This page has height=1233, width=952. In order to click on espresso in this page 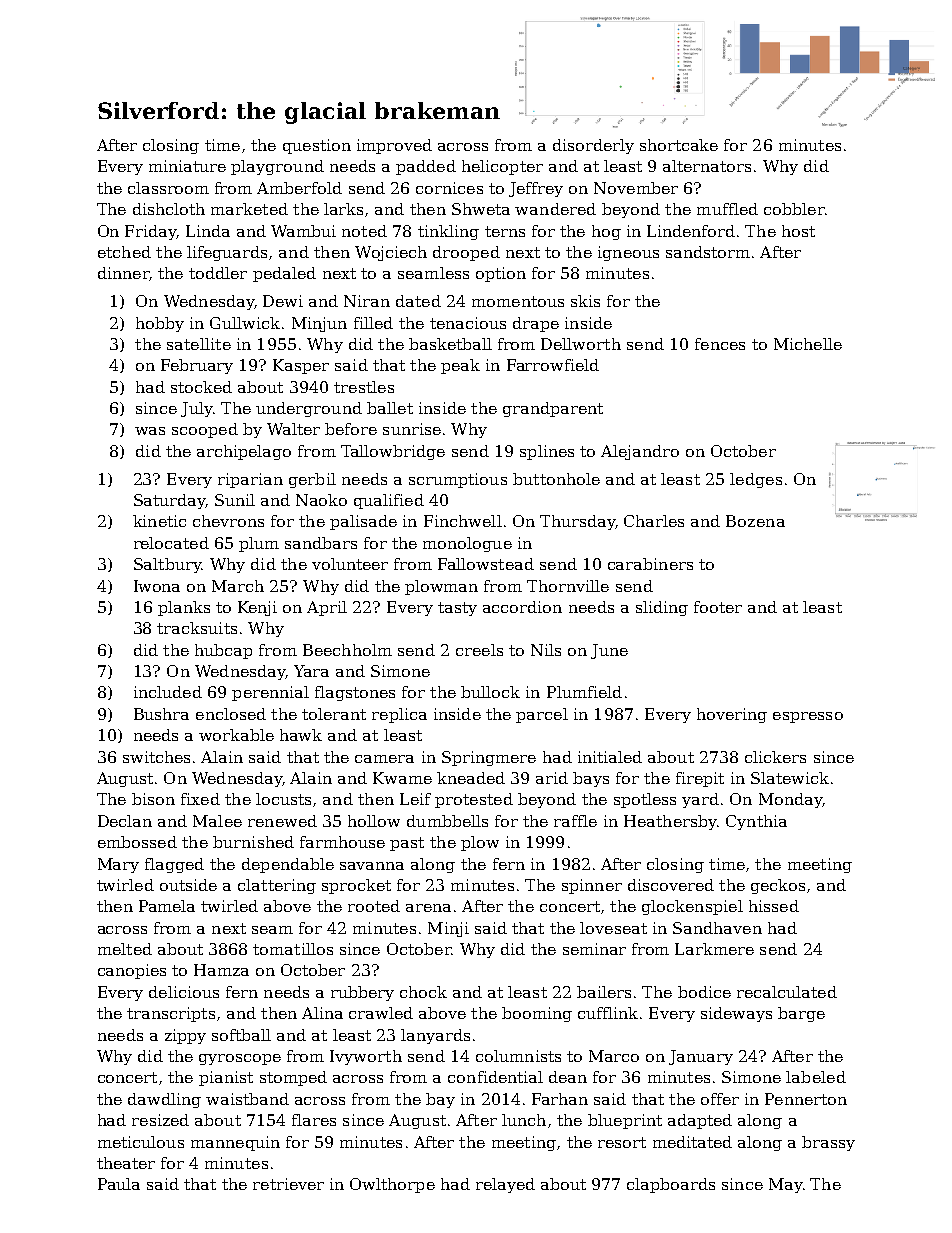, I will do `click(808, 717)`.
